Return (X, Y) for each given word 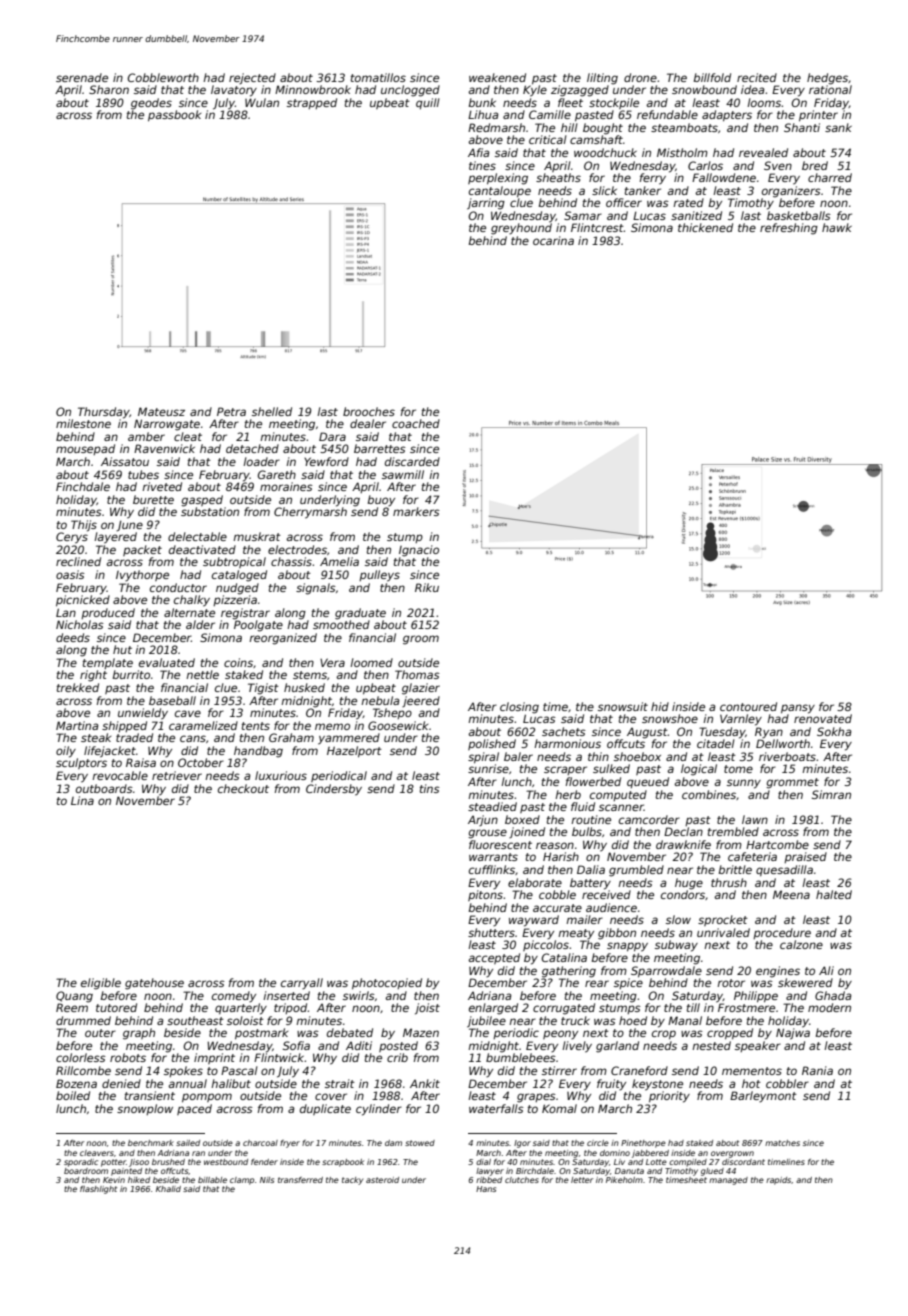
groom (421, 640)
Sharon (109, 89)
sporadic (81, 1163)
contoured (748, 706)
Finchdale (83, 486)
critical (548, 139)
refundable (667, 114)
